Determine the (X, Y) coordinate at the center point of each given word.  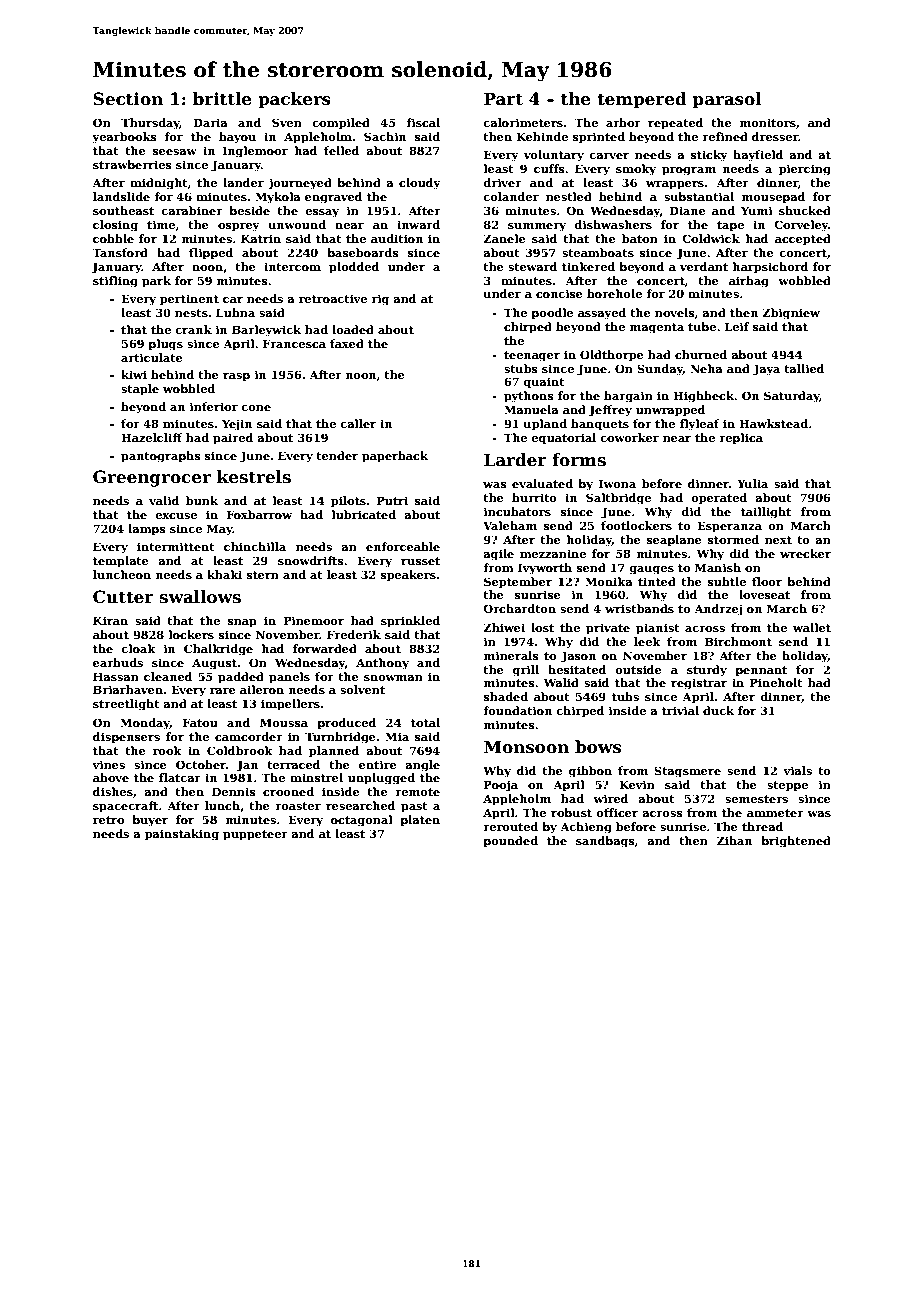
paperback (395, 457)
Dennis (234, 791)
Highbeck (703, 397)
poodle (552, 314)
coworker (629, 437)
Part (503, 99)
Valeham (510, 525)
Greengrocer (152, 478)
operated (719, 499)
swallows (200, 597)
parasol (727, 100)
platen (420, 821)
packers (294, 100)
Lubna (235, 312)
